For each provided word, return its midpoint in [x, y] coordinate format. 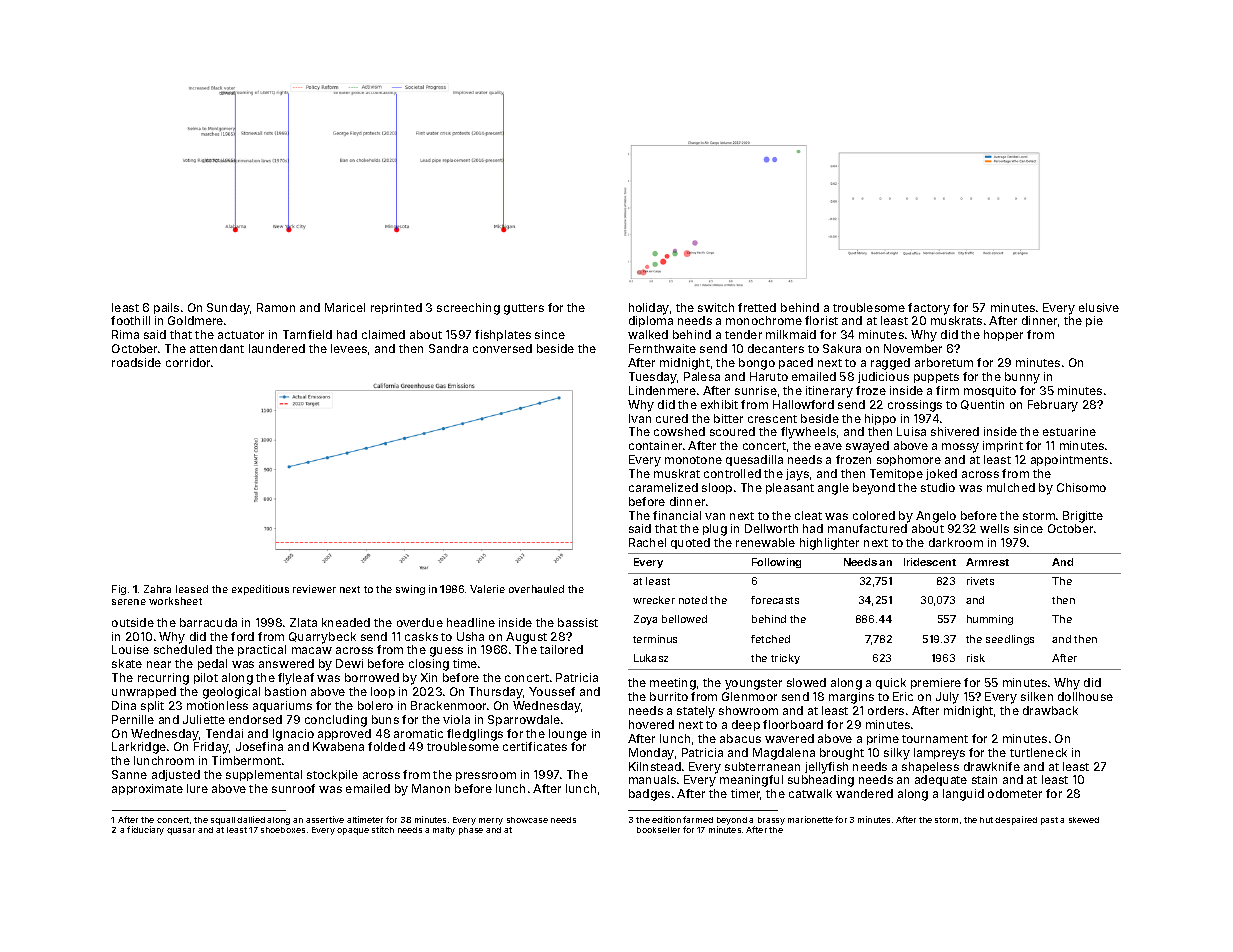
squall [223, 821]
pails [166, 308]
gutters [524, 309]
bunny [1022, 378]
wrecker [654, 600]
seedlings [1010, 640]
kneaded [346, 622]
